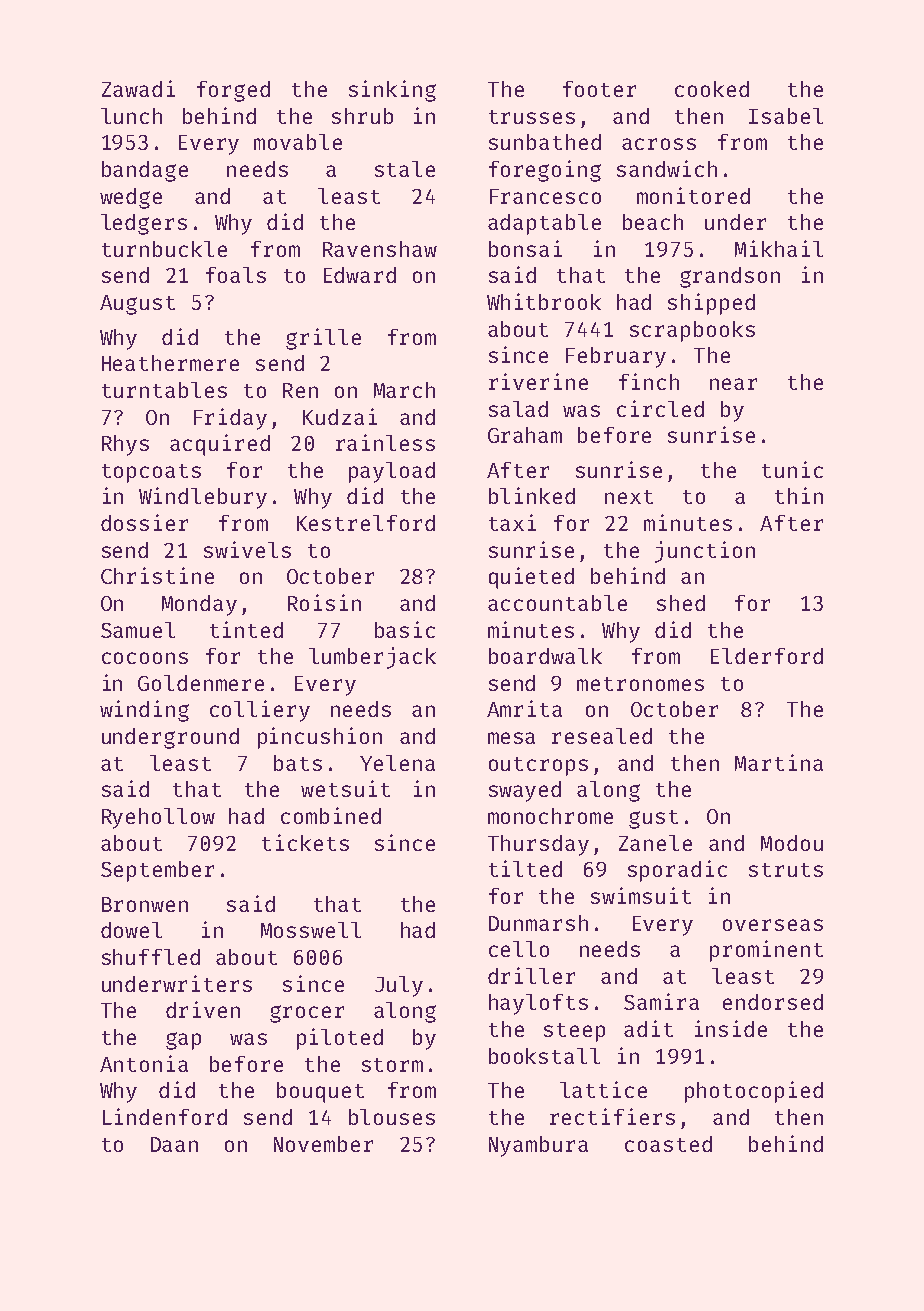 This image has width=924, height=1311. I want to click on tilted, so click(525, 868).
